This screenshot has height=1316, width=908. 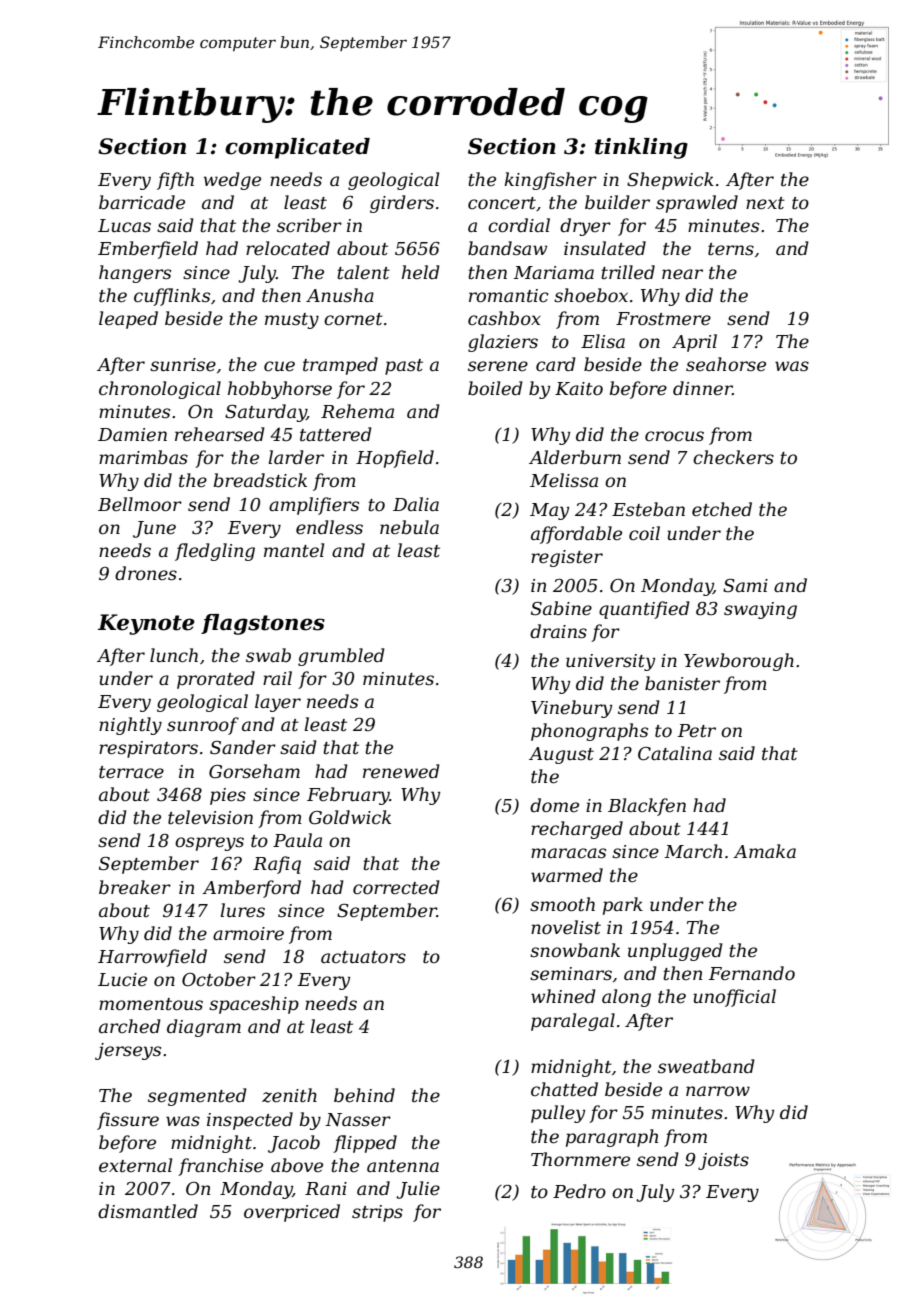 I want to click on quantified, so click(x=644, y=610).
